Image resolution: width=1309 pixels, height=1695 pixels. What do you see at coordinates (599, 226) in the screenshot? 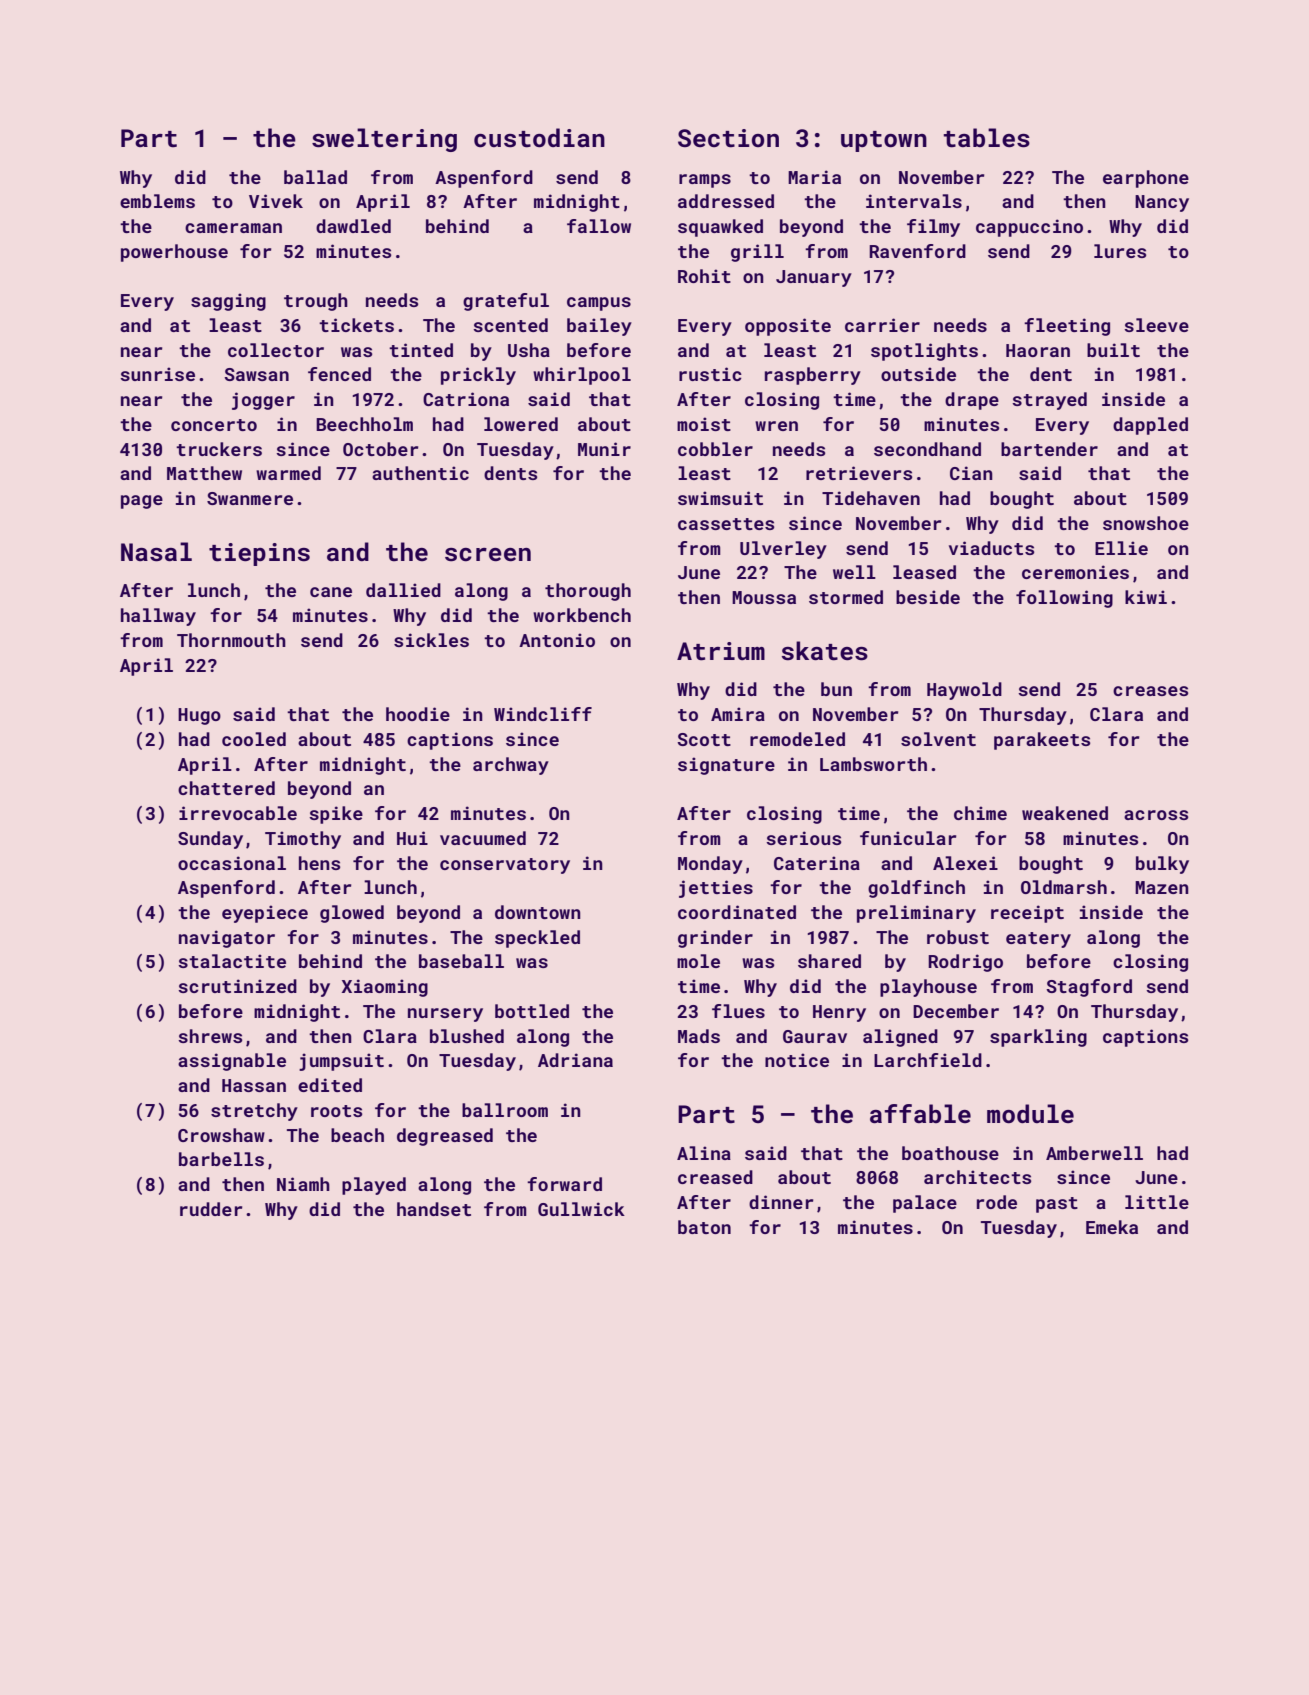
I see `fallow` at bounding box center [599, 226].
